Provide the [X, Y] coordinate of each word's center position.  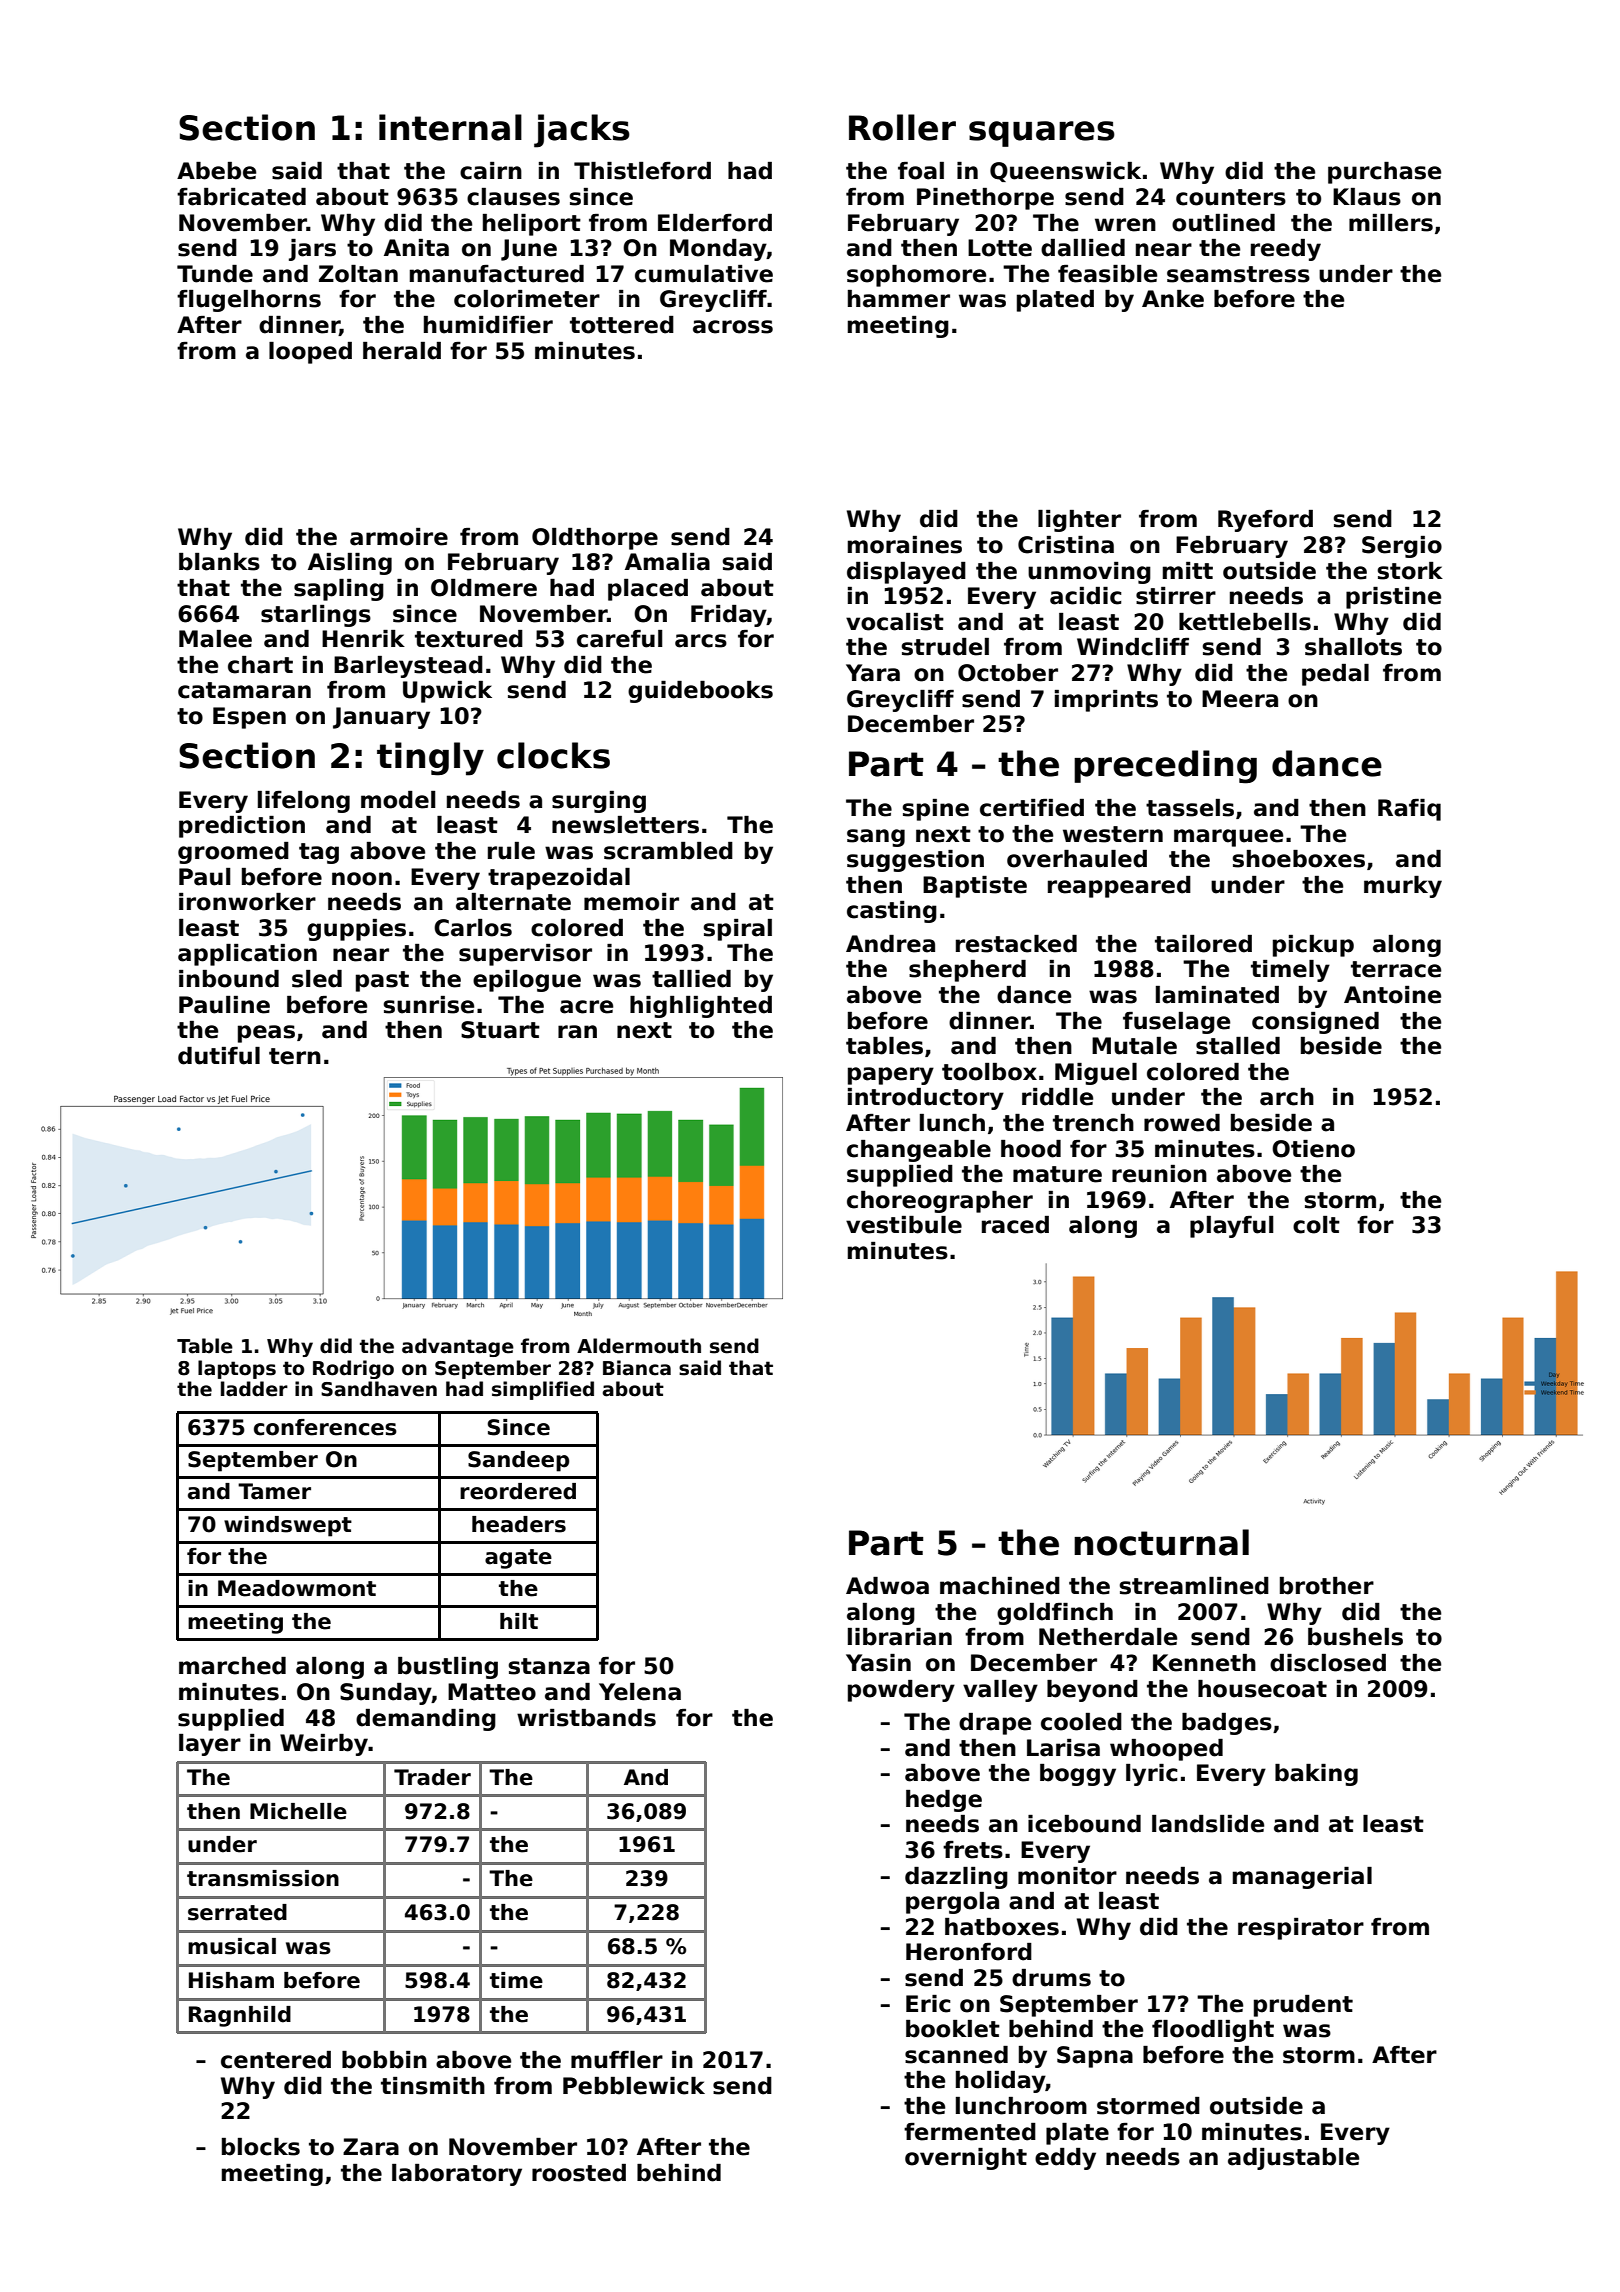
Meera [1240, 699]
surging [599, 802]
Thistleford [642, 171]
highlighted [701, 1007]
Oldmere [484, 588]
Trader [432, 1777]
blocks [261, 2147]
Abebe [216, 171]
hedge [944, 1801]
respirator [1301, 1929]
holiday [1001, 2082]
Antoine [1392, 995]
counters [1231, 197]
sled [317, 979]
